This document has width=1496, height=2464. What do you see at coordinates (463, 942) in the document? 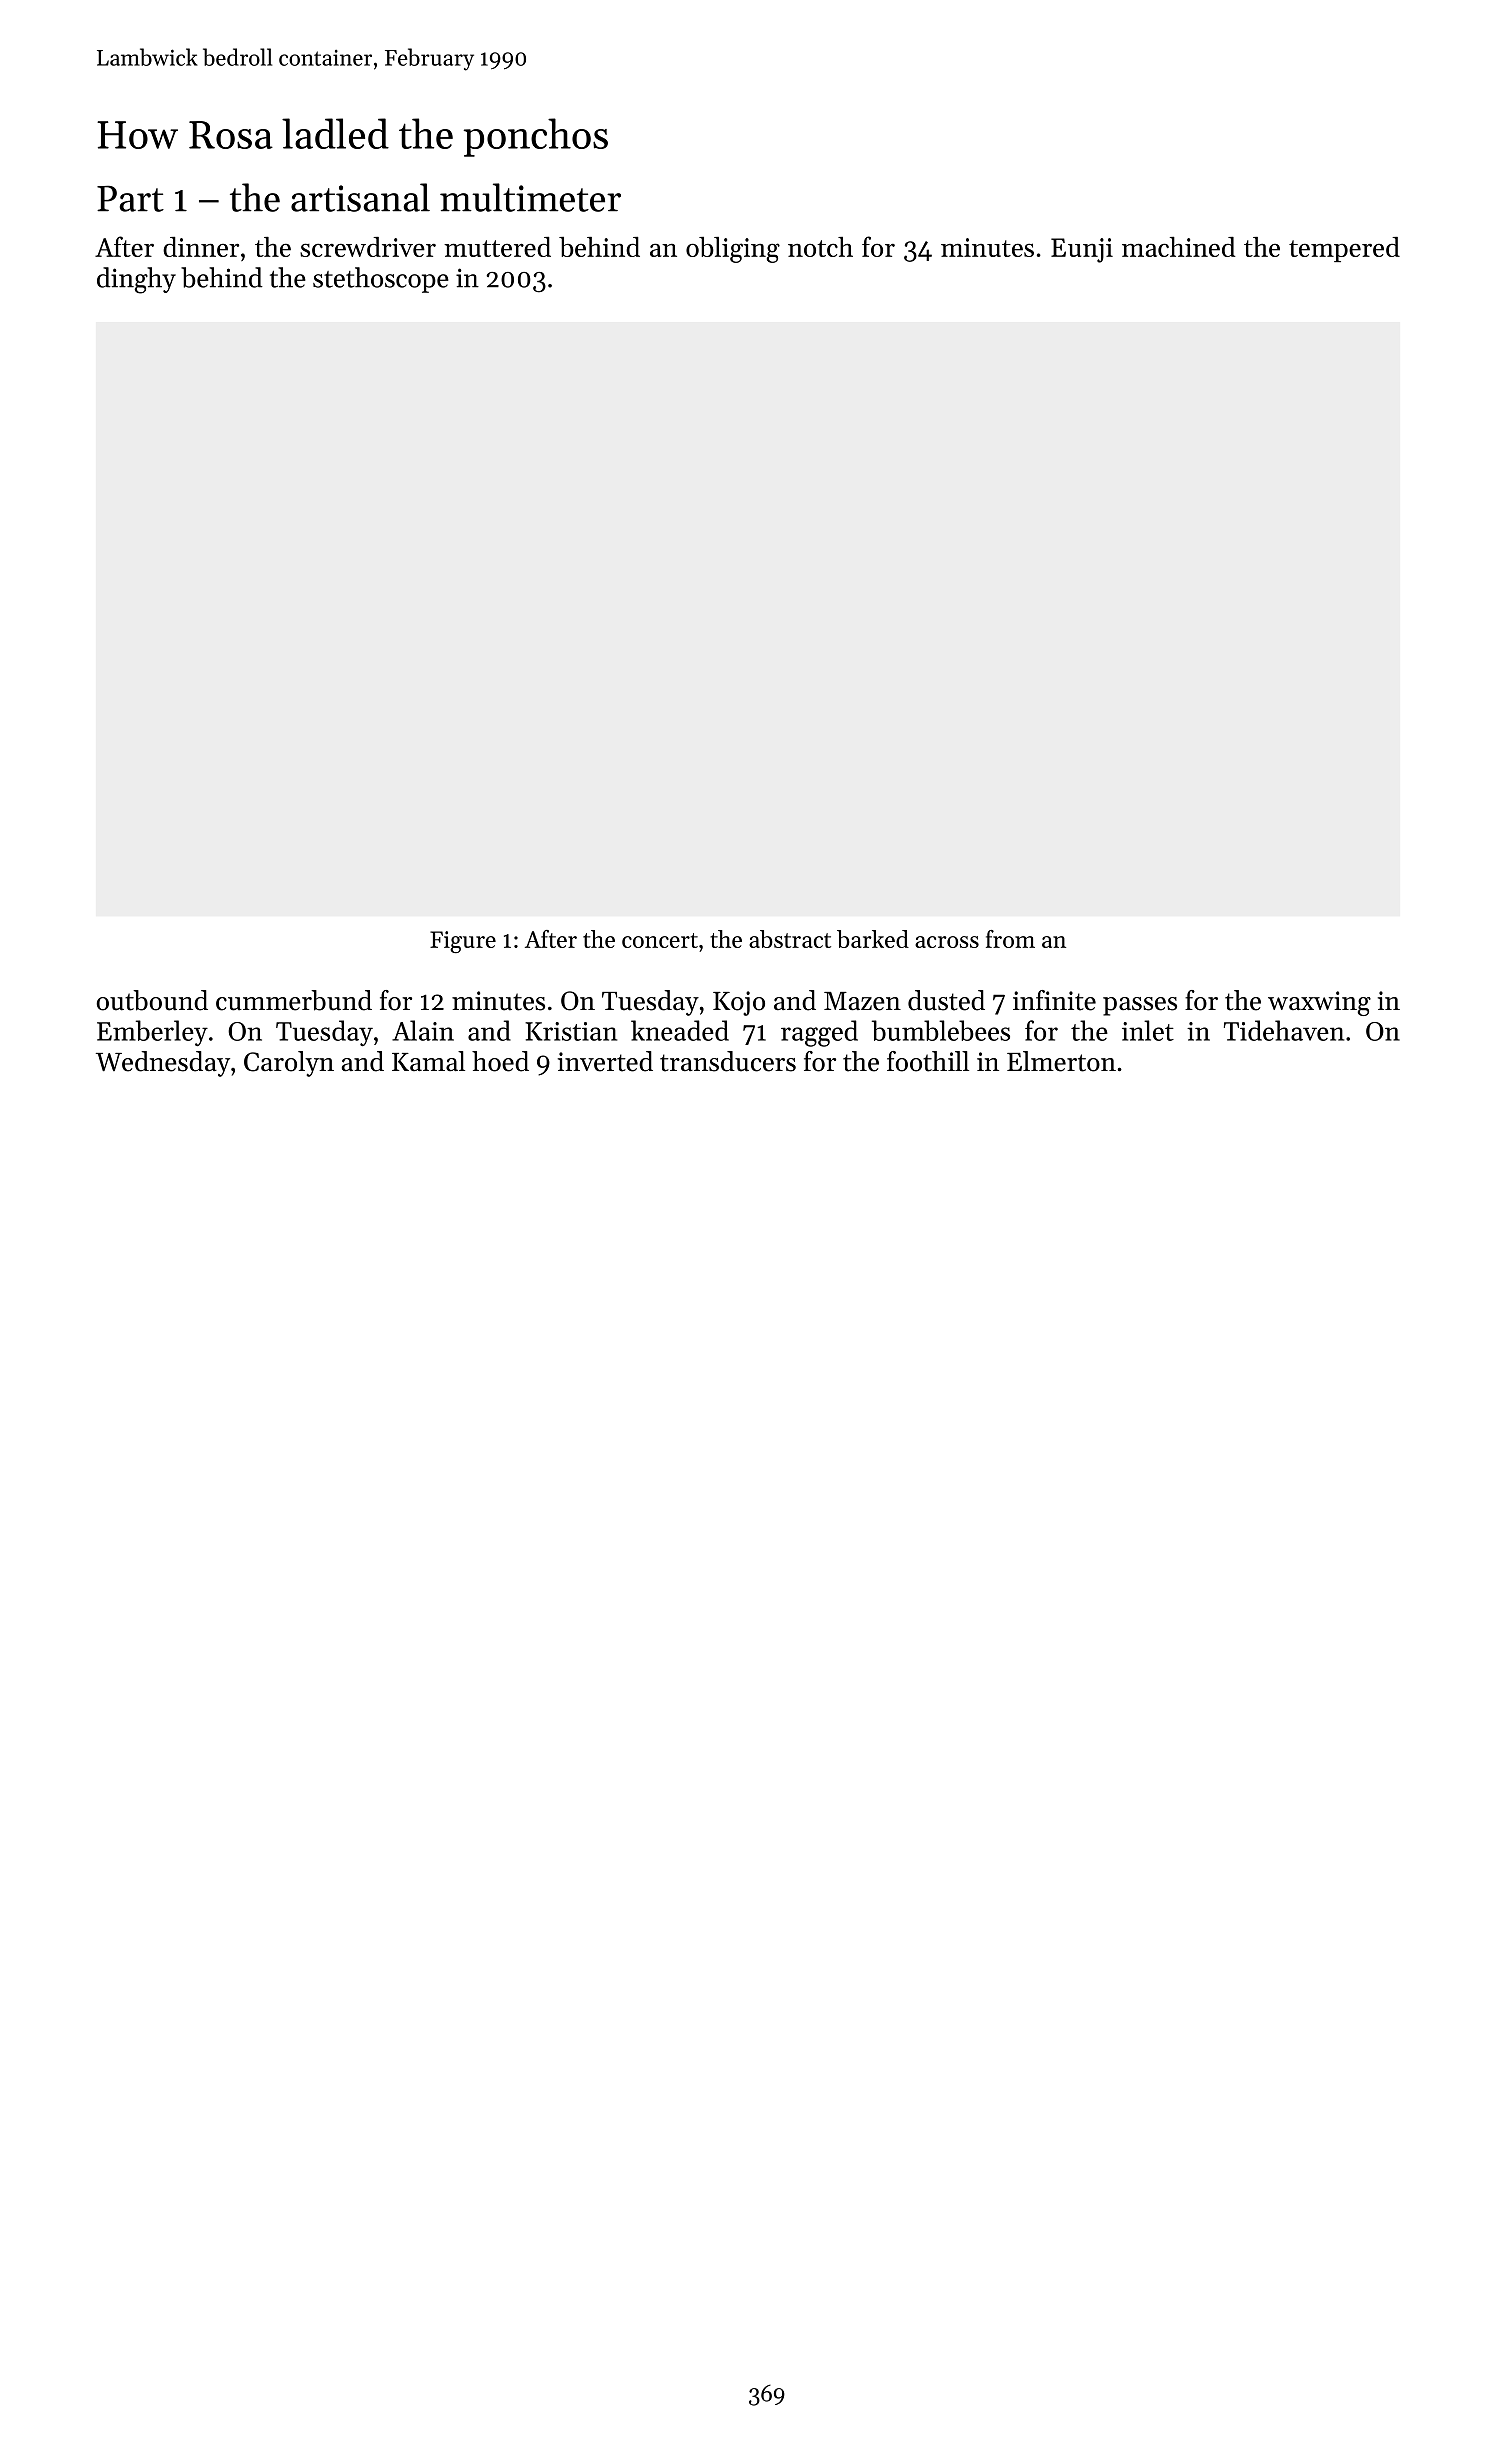
I see `Figure` at bounding box center [463, 942].
